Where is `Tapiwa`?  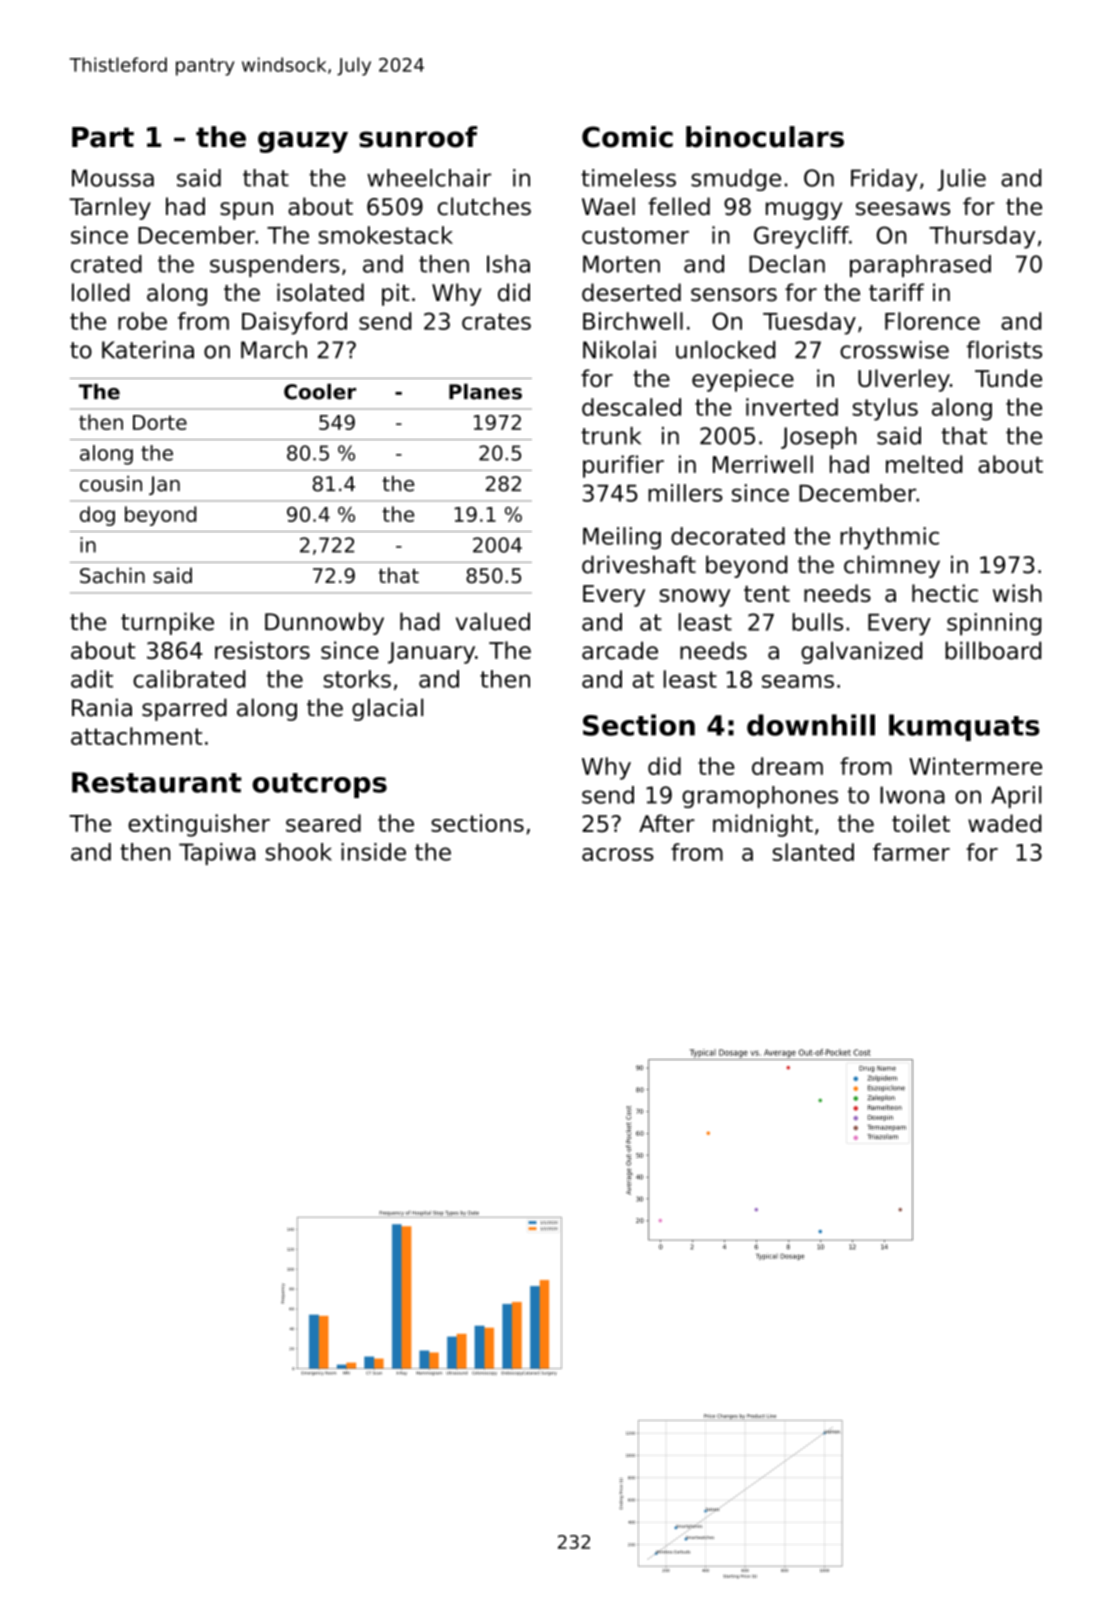
Tapiwa is located at coordinates (217, 854).
